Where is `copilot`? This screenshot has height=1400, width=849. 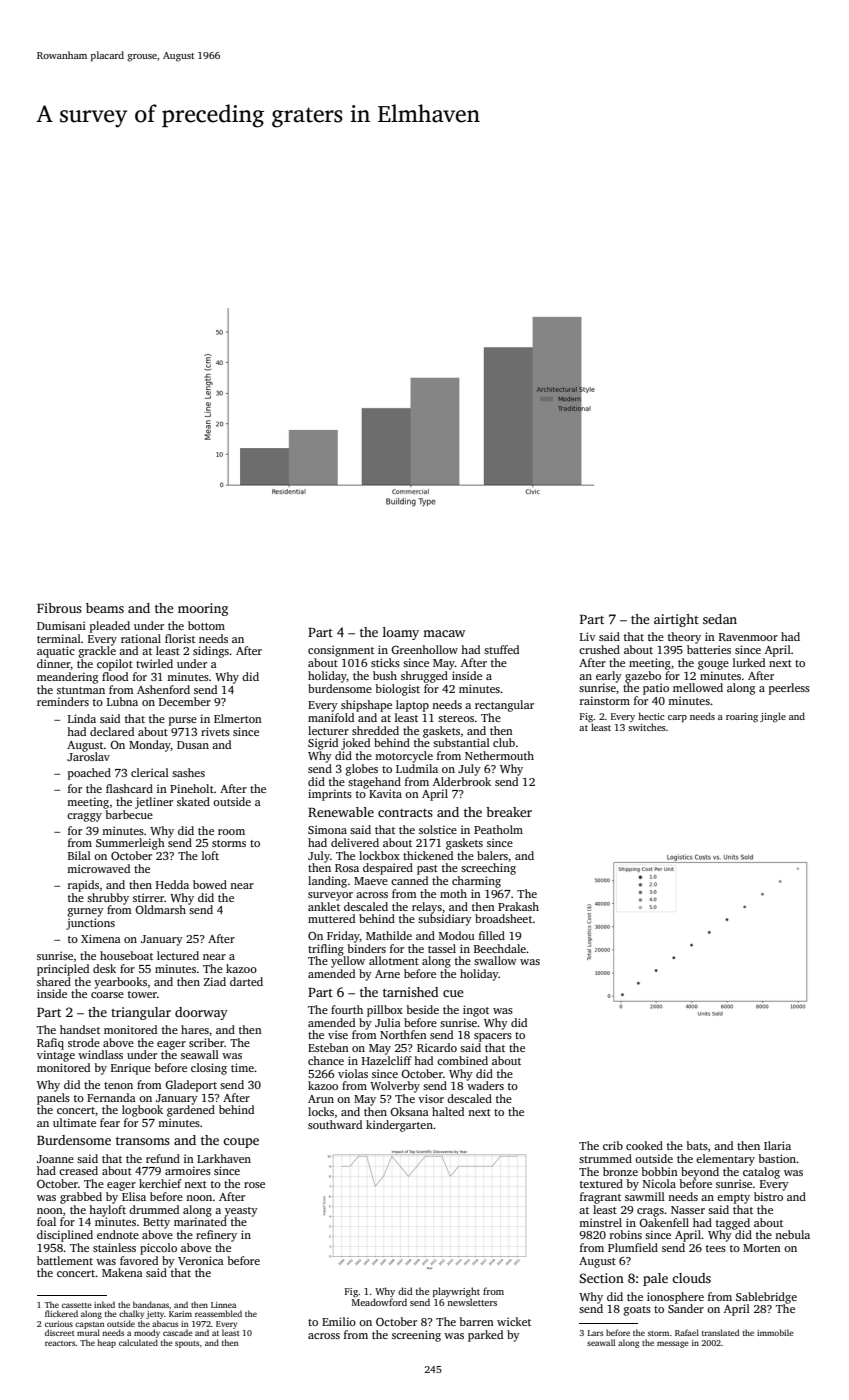 copilot is located at coordinates (115, 665).
